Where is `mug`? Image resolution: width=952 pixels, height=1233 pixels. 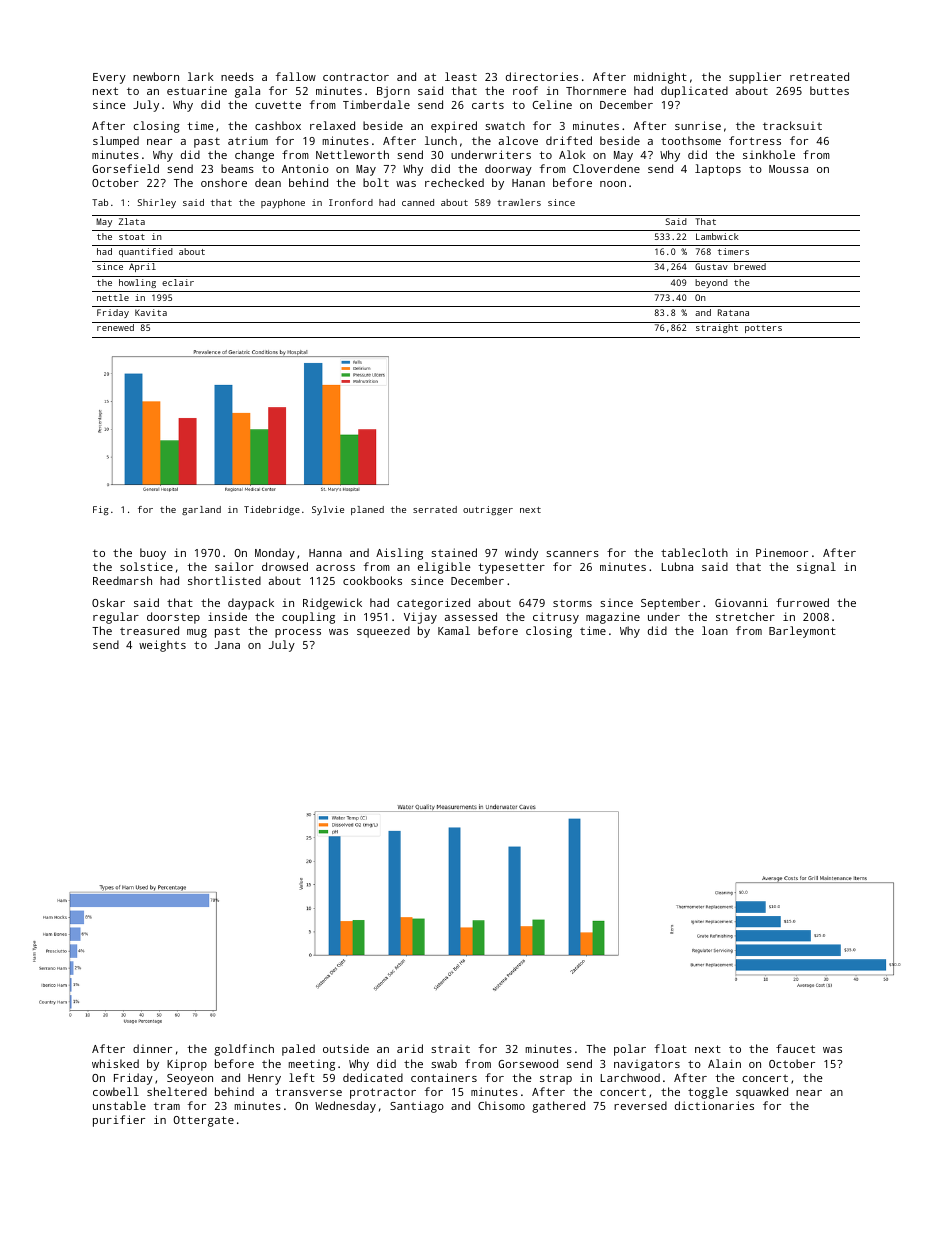 mug is located at coordinates (197, 633).
